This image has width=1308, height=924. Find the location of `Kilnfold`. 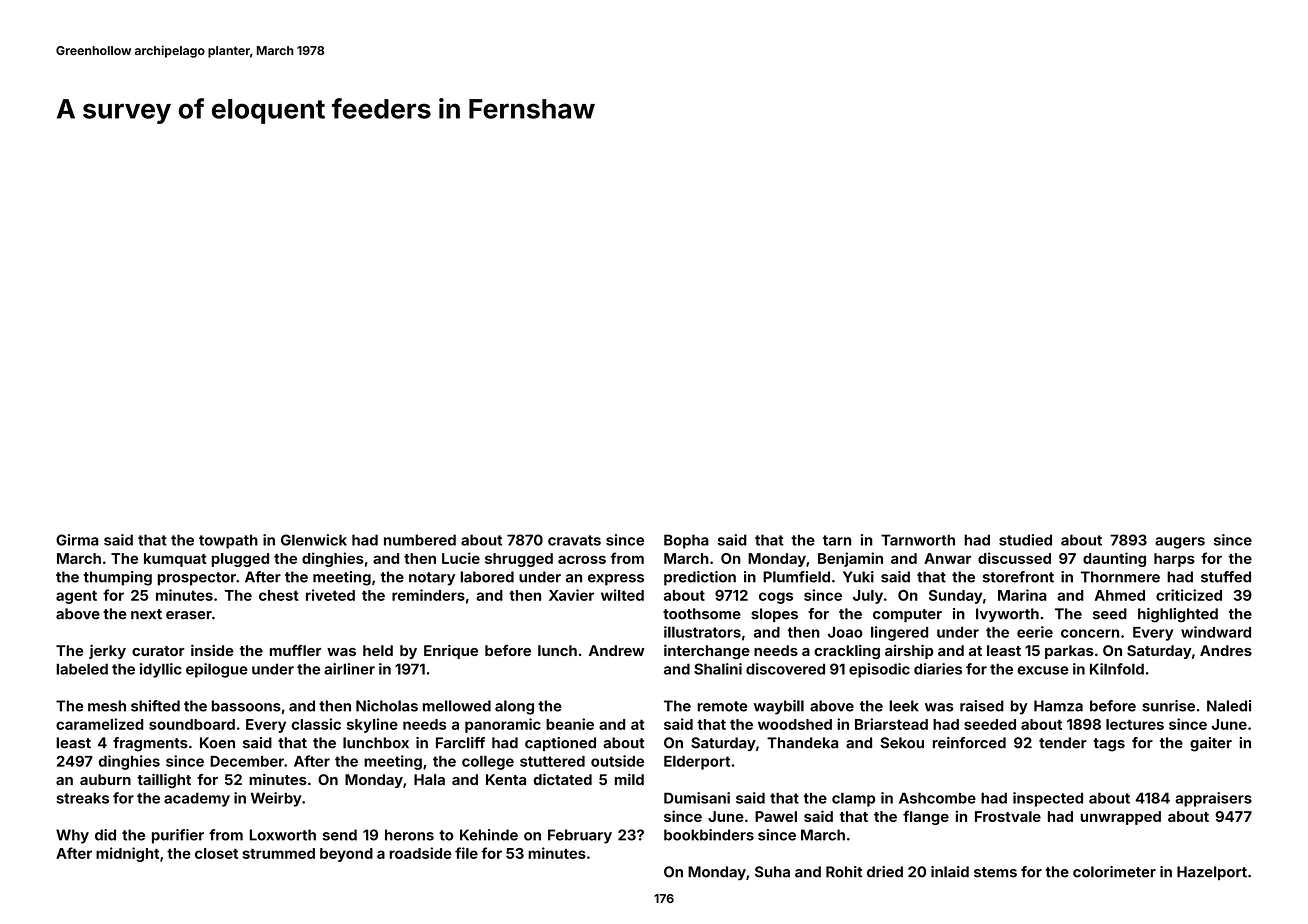

Kilnfold is located at coordinates (1117, 669).
